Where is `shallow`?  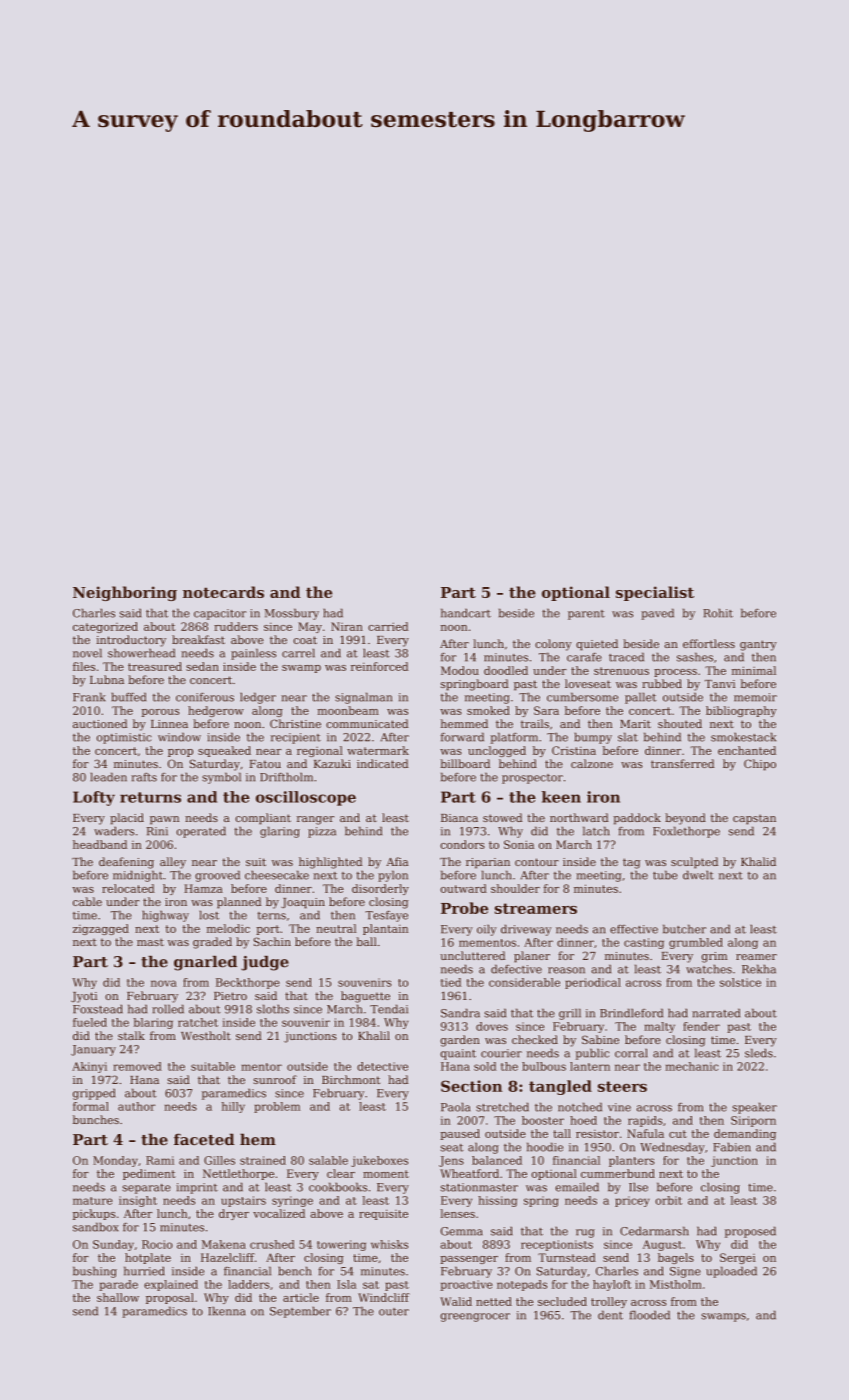 shallow is located at coordinates (118, 1297).
